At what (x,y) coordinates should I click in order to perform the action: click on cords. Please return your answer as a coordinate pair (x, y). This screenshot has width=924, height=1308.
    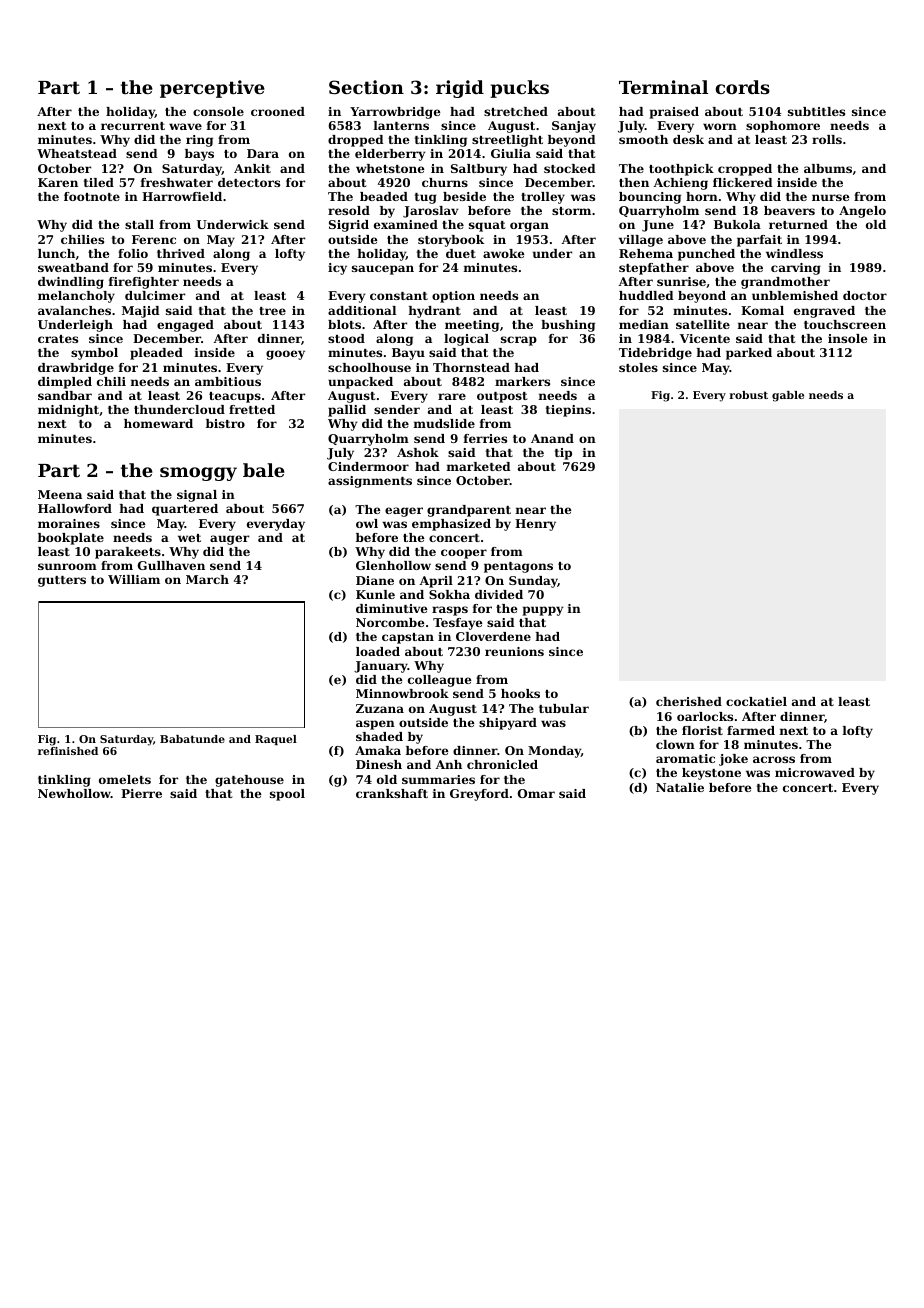
    Looking at the image, I should click on (743, 87).
